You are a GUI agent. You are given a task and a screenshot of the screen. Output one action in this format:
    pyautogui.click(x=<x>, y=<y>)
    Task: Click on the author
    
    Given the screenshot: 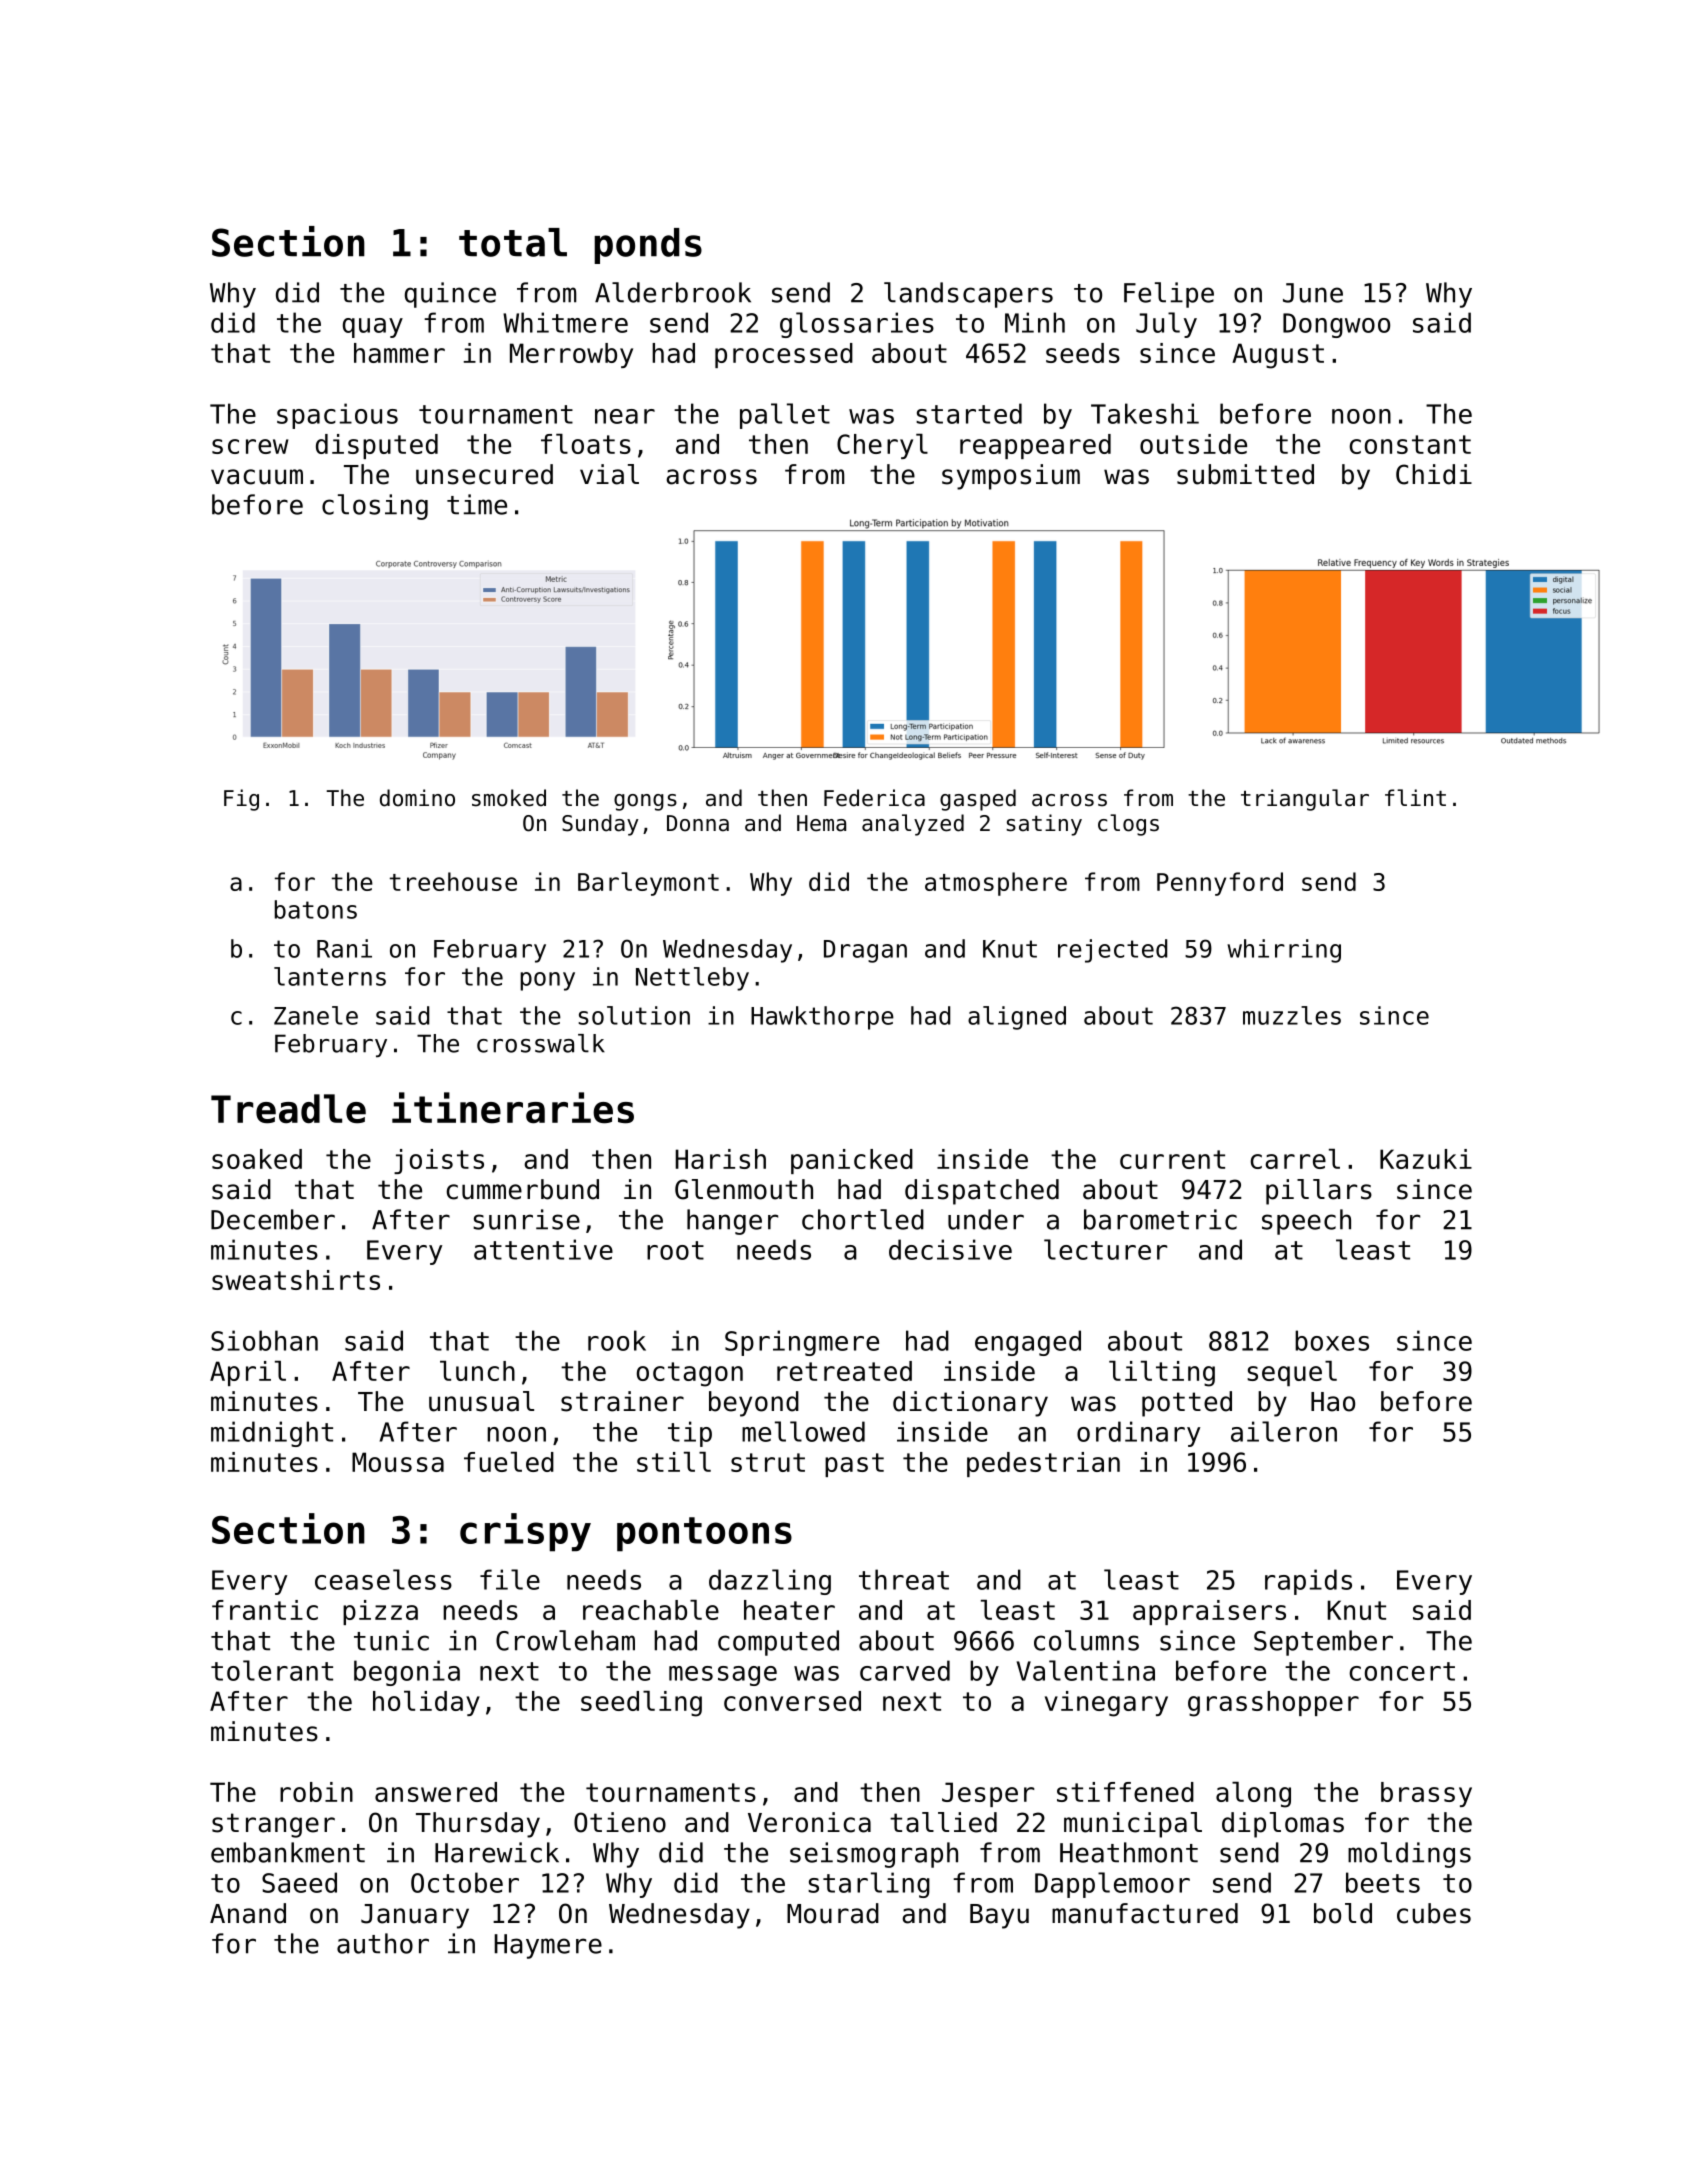 What is the action you would take?
    pyautogui.click(x=383, y=1943)
